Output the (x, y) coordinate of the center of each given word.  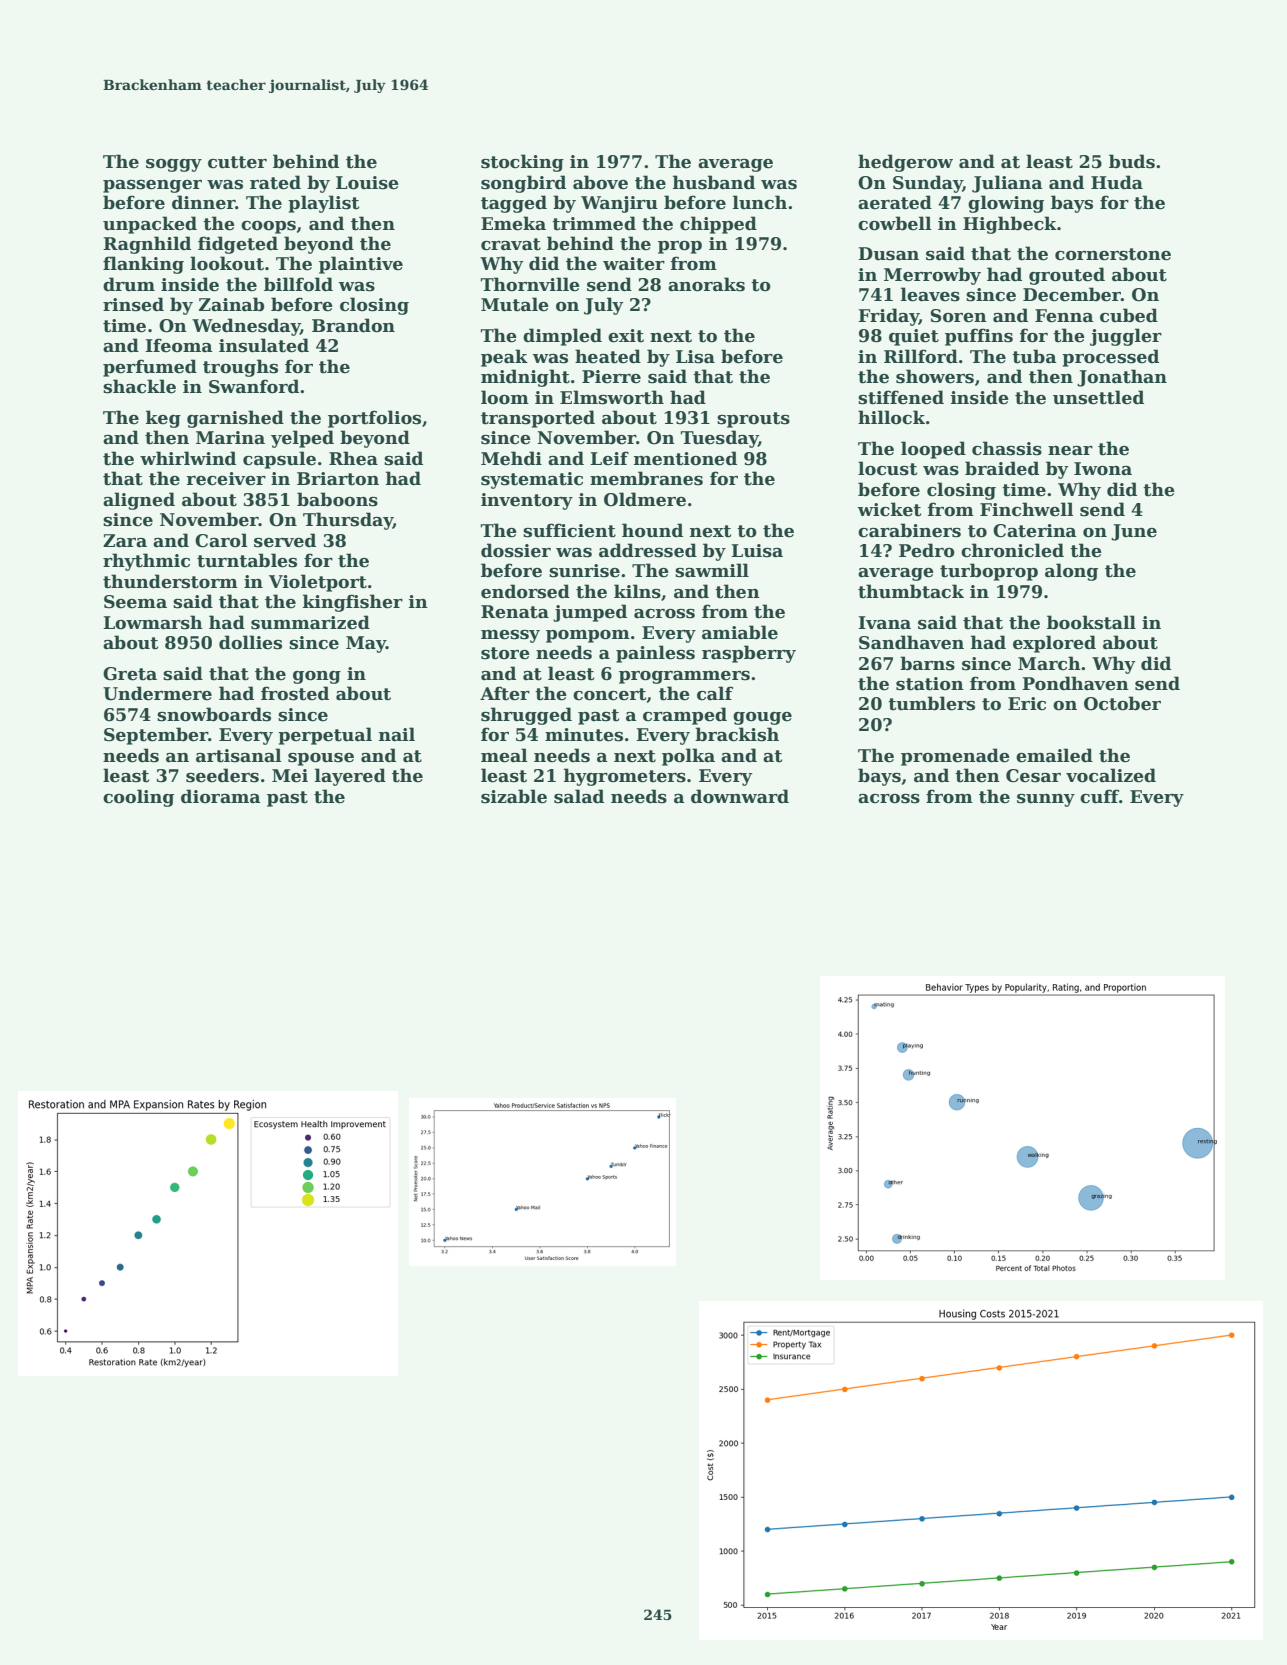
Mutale (515, 304)
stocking (522, 163)
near (1070, 451)
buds (1132, 161)
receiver (226, 479)
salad (579, 796)
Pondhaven (1075, 683)
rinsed (133, 304)
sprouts (753, 420)
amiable (740, 632)
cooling (138, 798)
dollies (250, 642)
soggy (174, 165)
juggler (1126, 337)
